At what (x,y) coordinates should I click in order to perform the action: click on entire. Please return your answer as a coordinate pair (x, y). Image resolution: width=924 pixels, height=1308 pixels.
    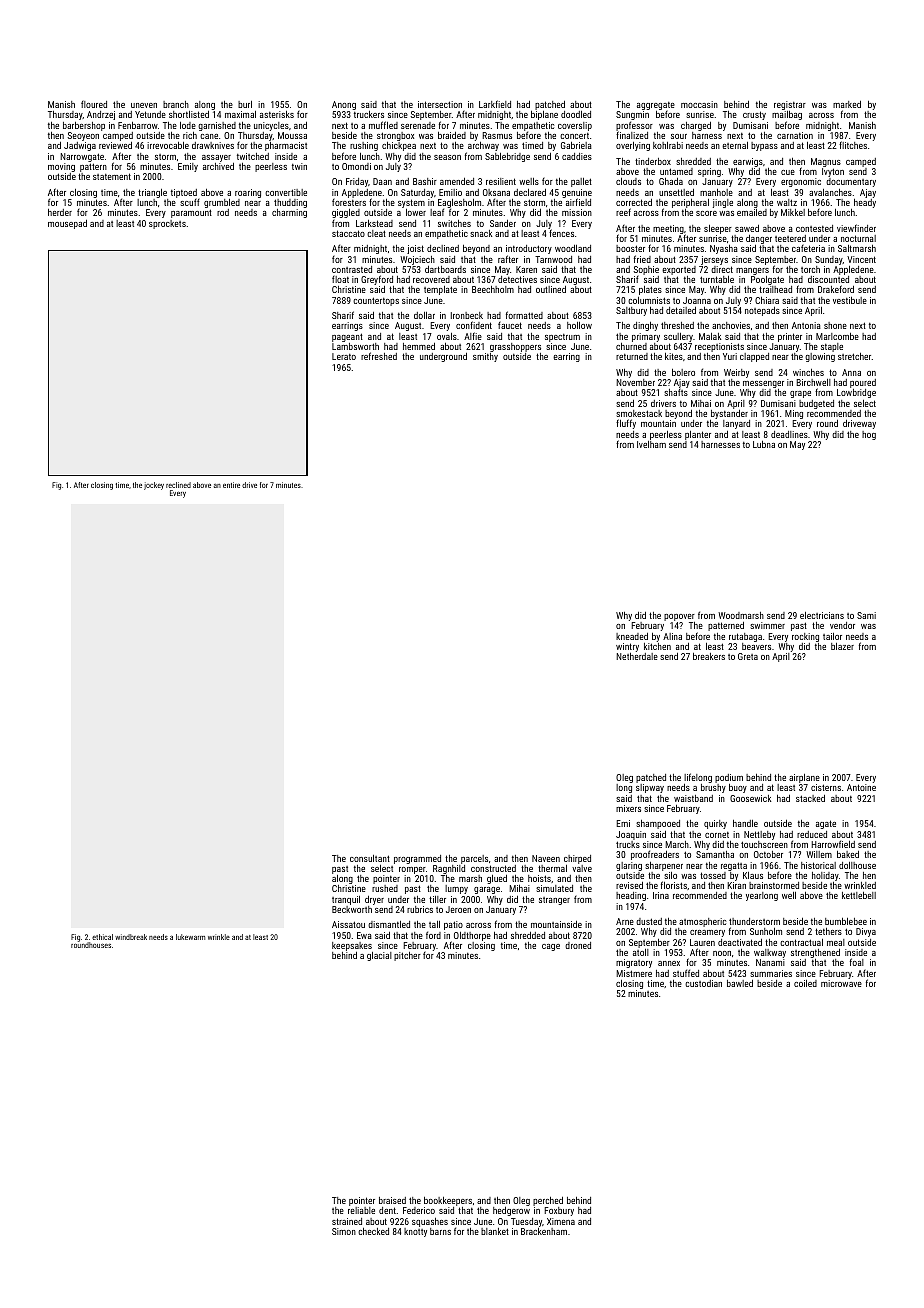
    Looking at the image, I should click on (231, 485).
